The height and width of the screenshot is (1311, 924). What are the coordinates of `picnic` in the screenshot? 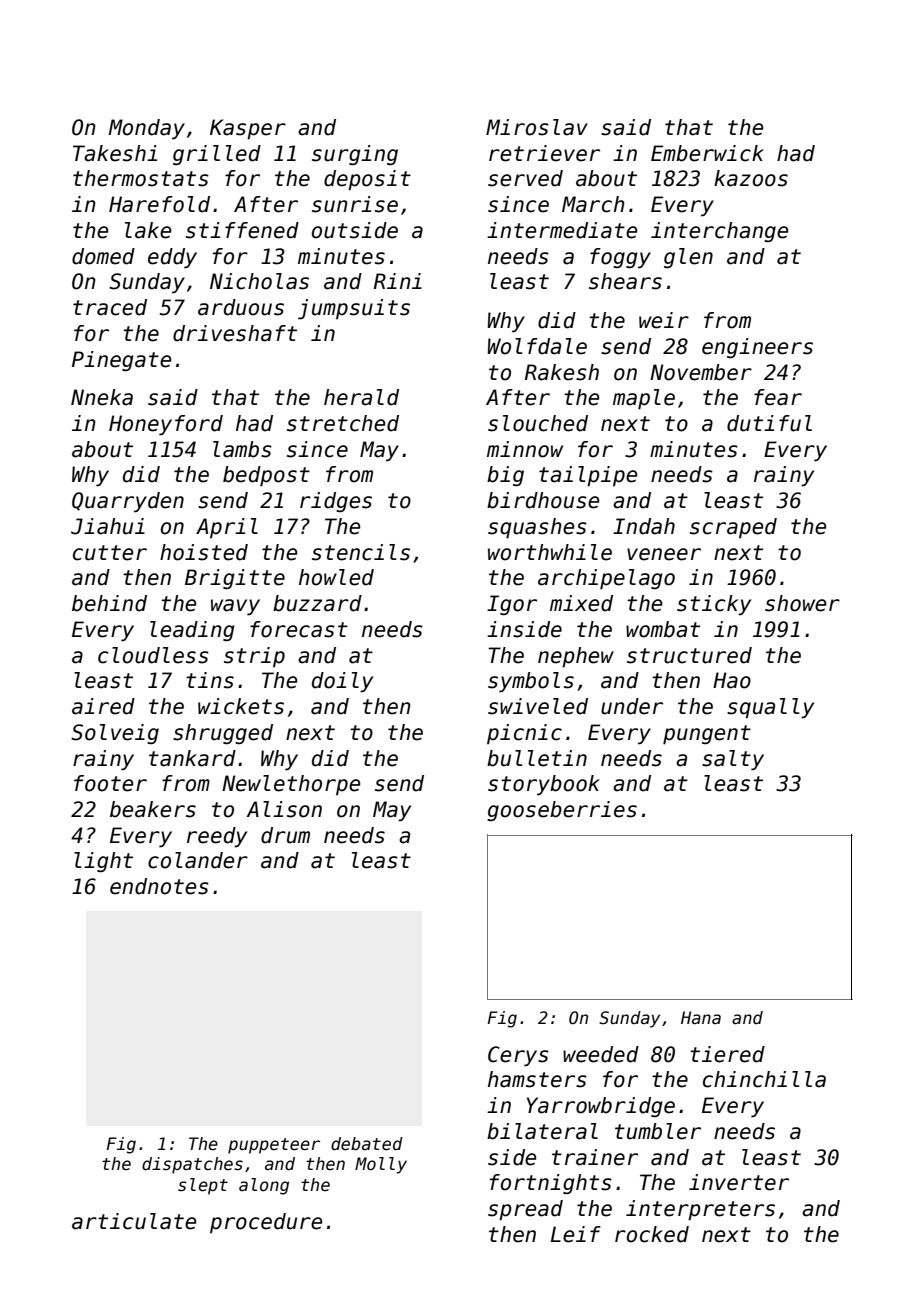 It's located at (524, 734).
